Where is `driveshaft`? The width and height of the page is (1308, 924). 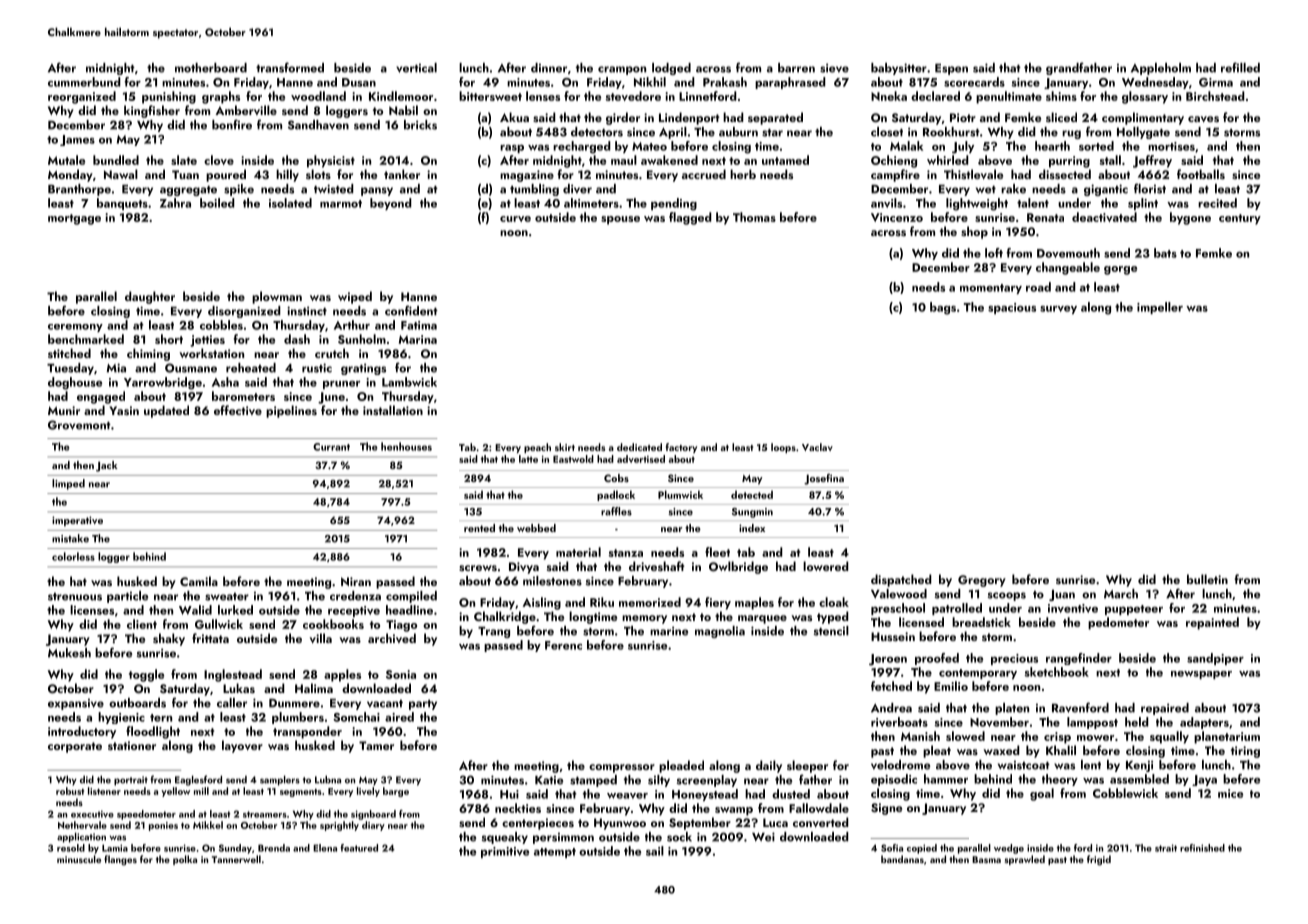 driveshaft is located at coordinates (657, 566).
